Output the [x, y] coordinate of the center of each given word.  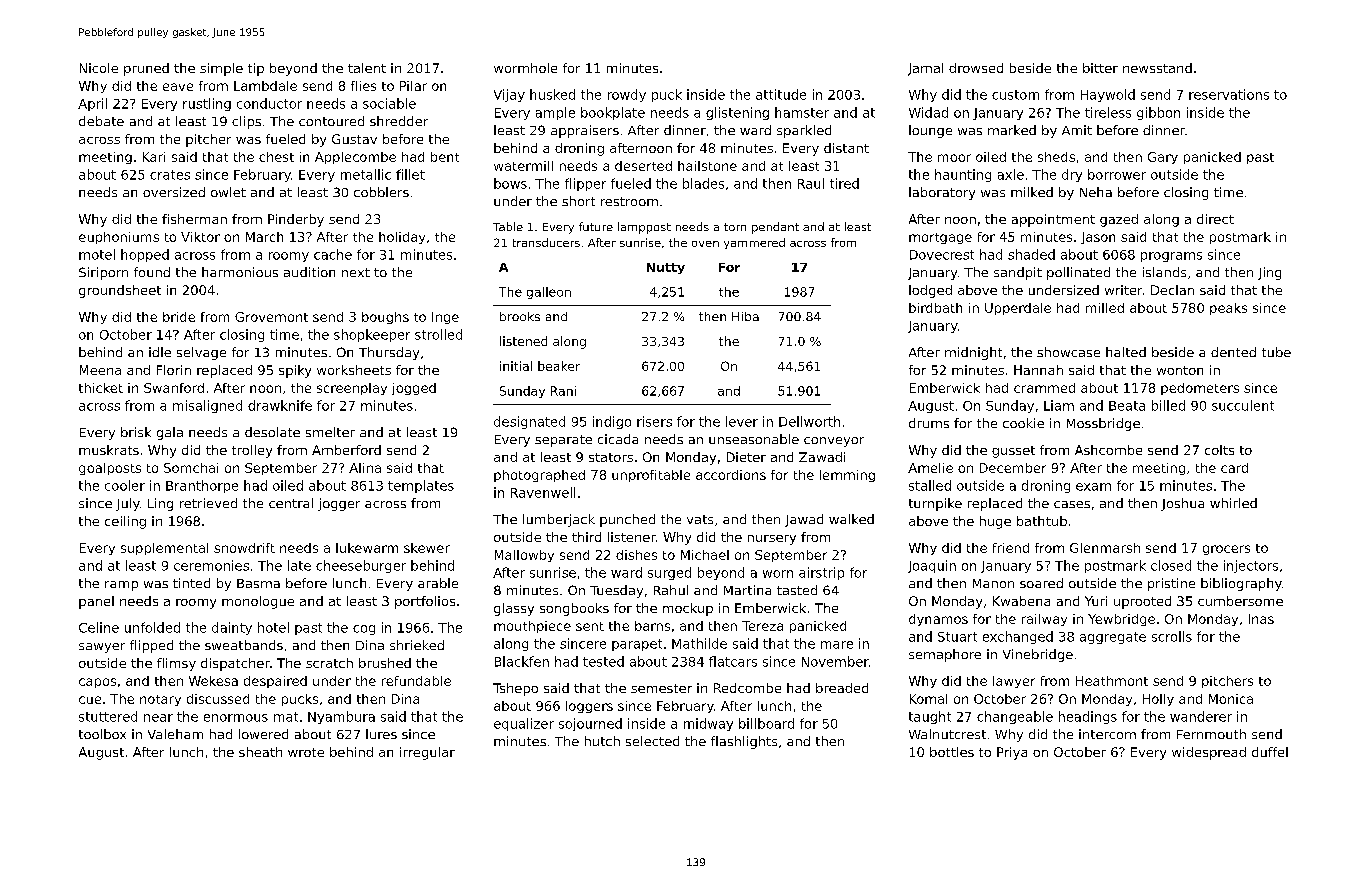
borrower [1117, 174]
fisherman [194, 219]
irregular [427, 753]
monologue [258, 602]
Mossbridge [1103, 424]
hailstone [707, 166]
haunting [963, 175]
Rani [563, 391]
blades [703, 183]
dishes [636, 555]
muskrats [109, 450]
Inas [1261, 619]
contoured [331, 121]
